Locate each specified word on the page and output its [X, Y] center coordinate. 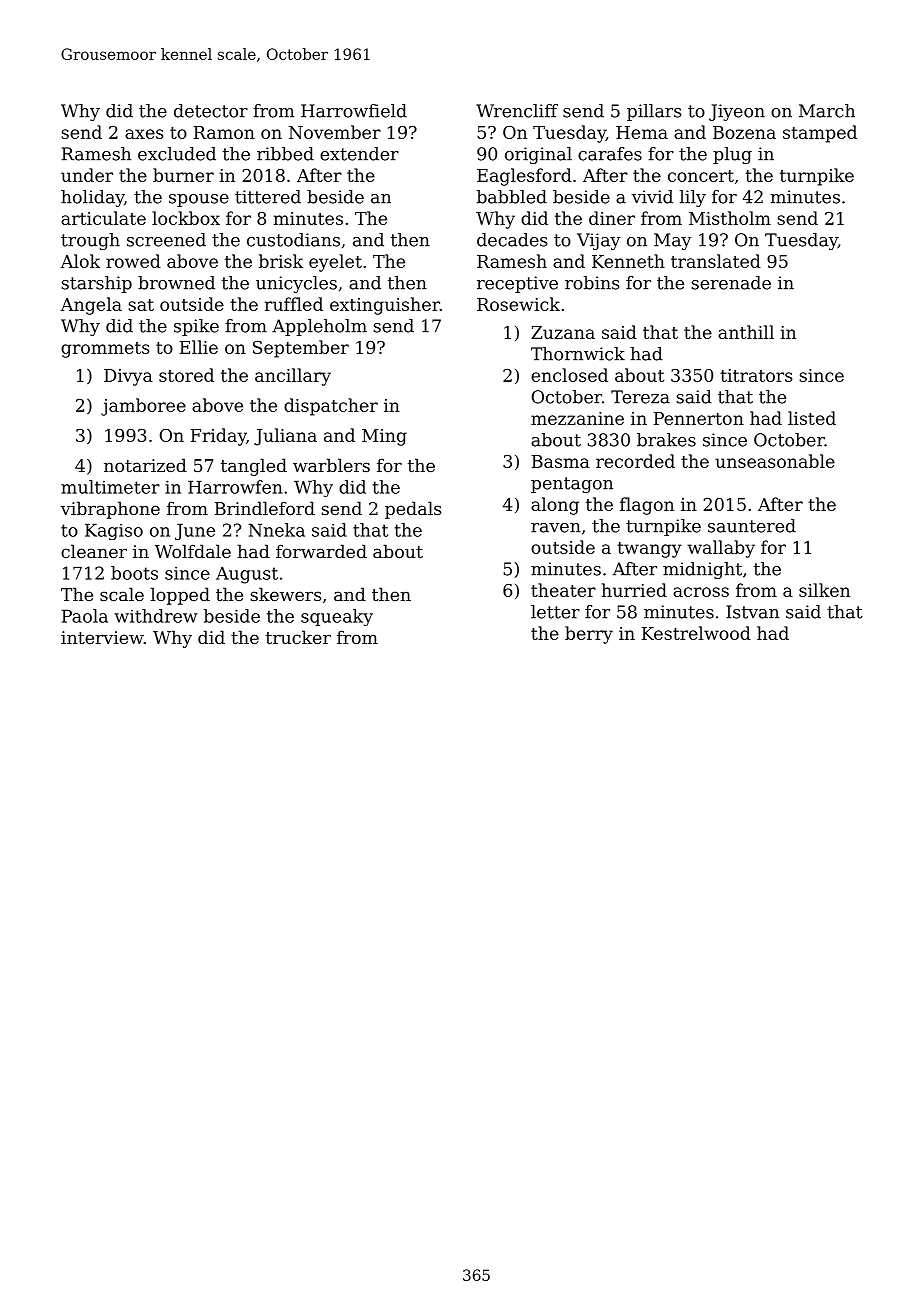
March [827, 111]
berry [589, 635]
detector [211, 111]
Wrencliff [517, 111]
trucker [298, 637]
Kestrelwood [696, 633]
